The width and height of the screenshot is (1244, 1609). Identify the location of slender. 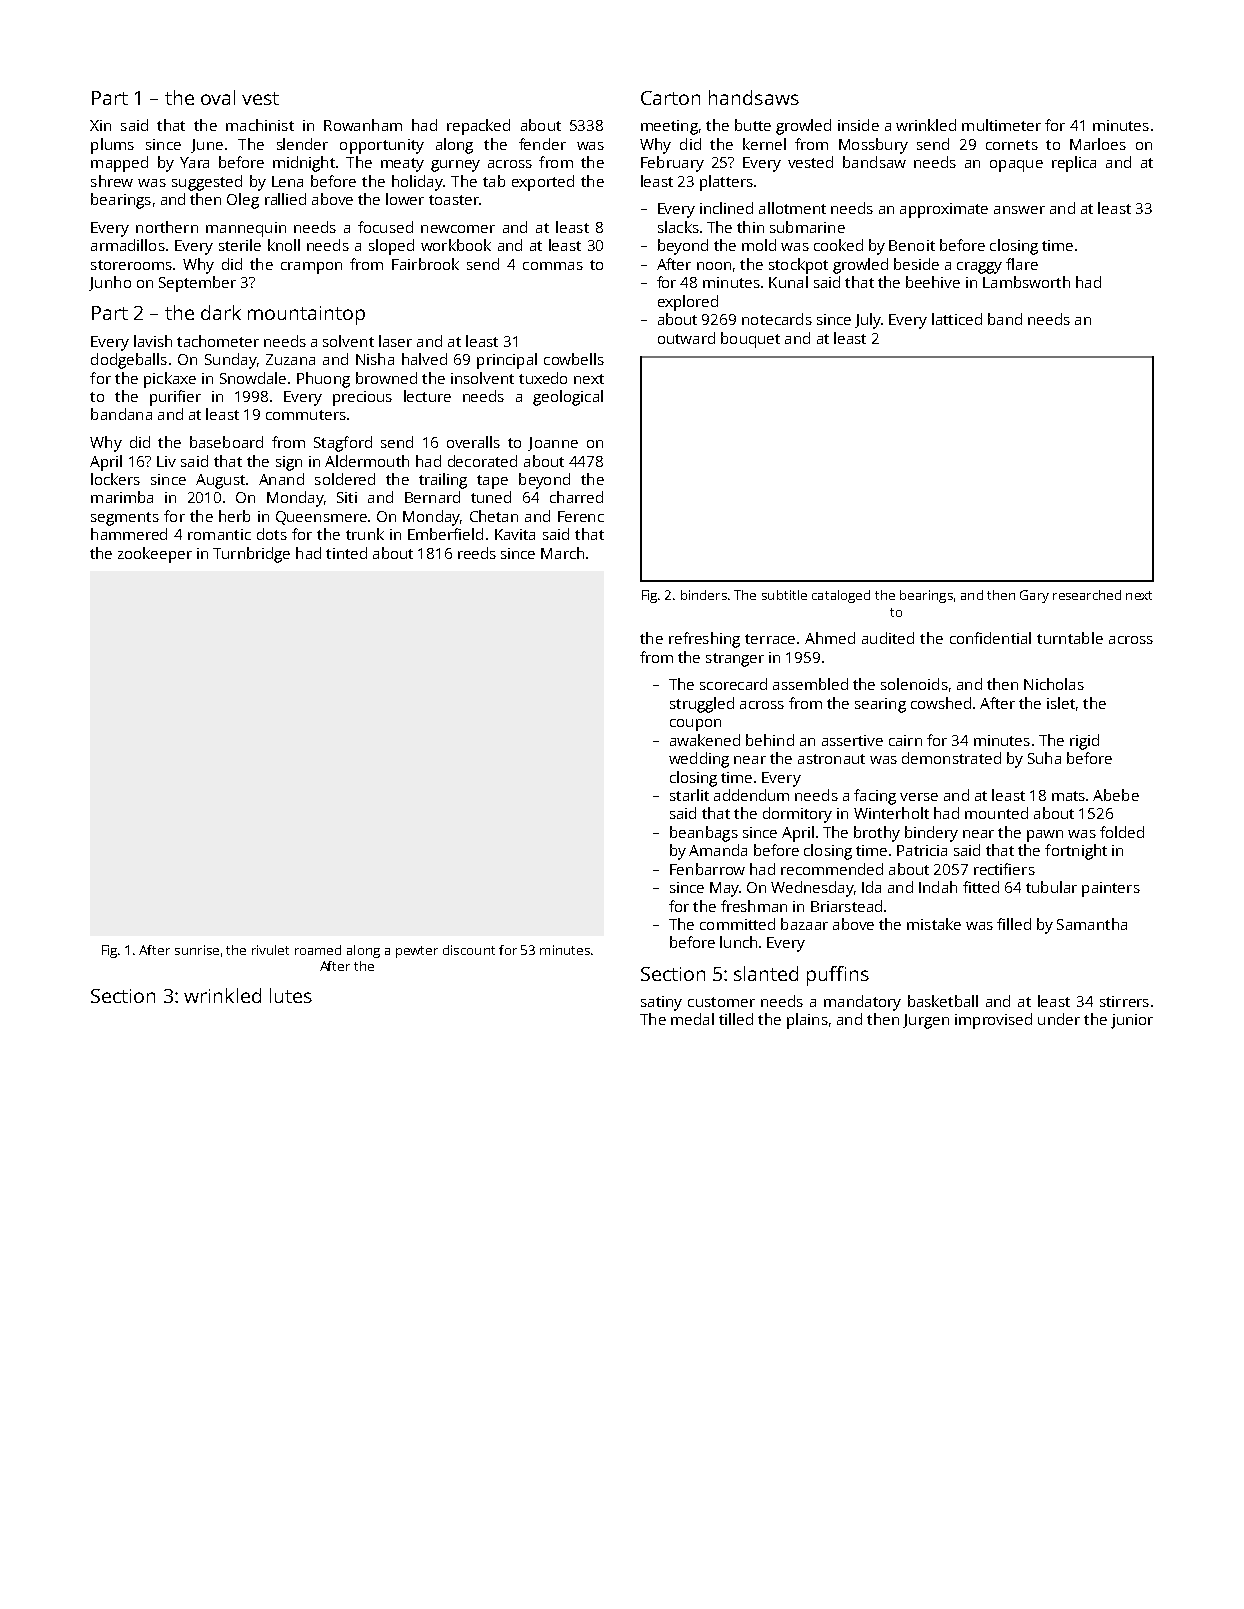
(302, 144).
